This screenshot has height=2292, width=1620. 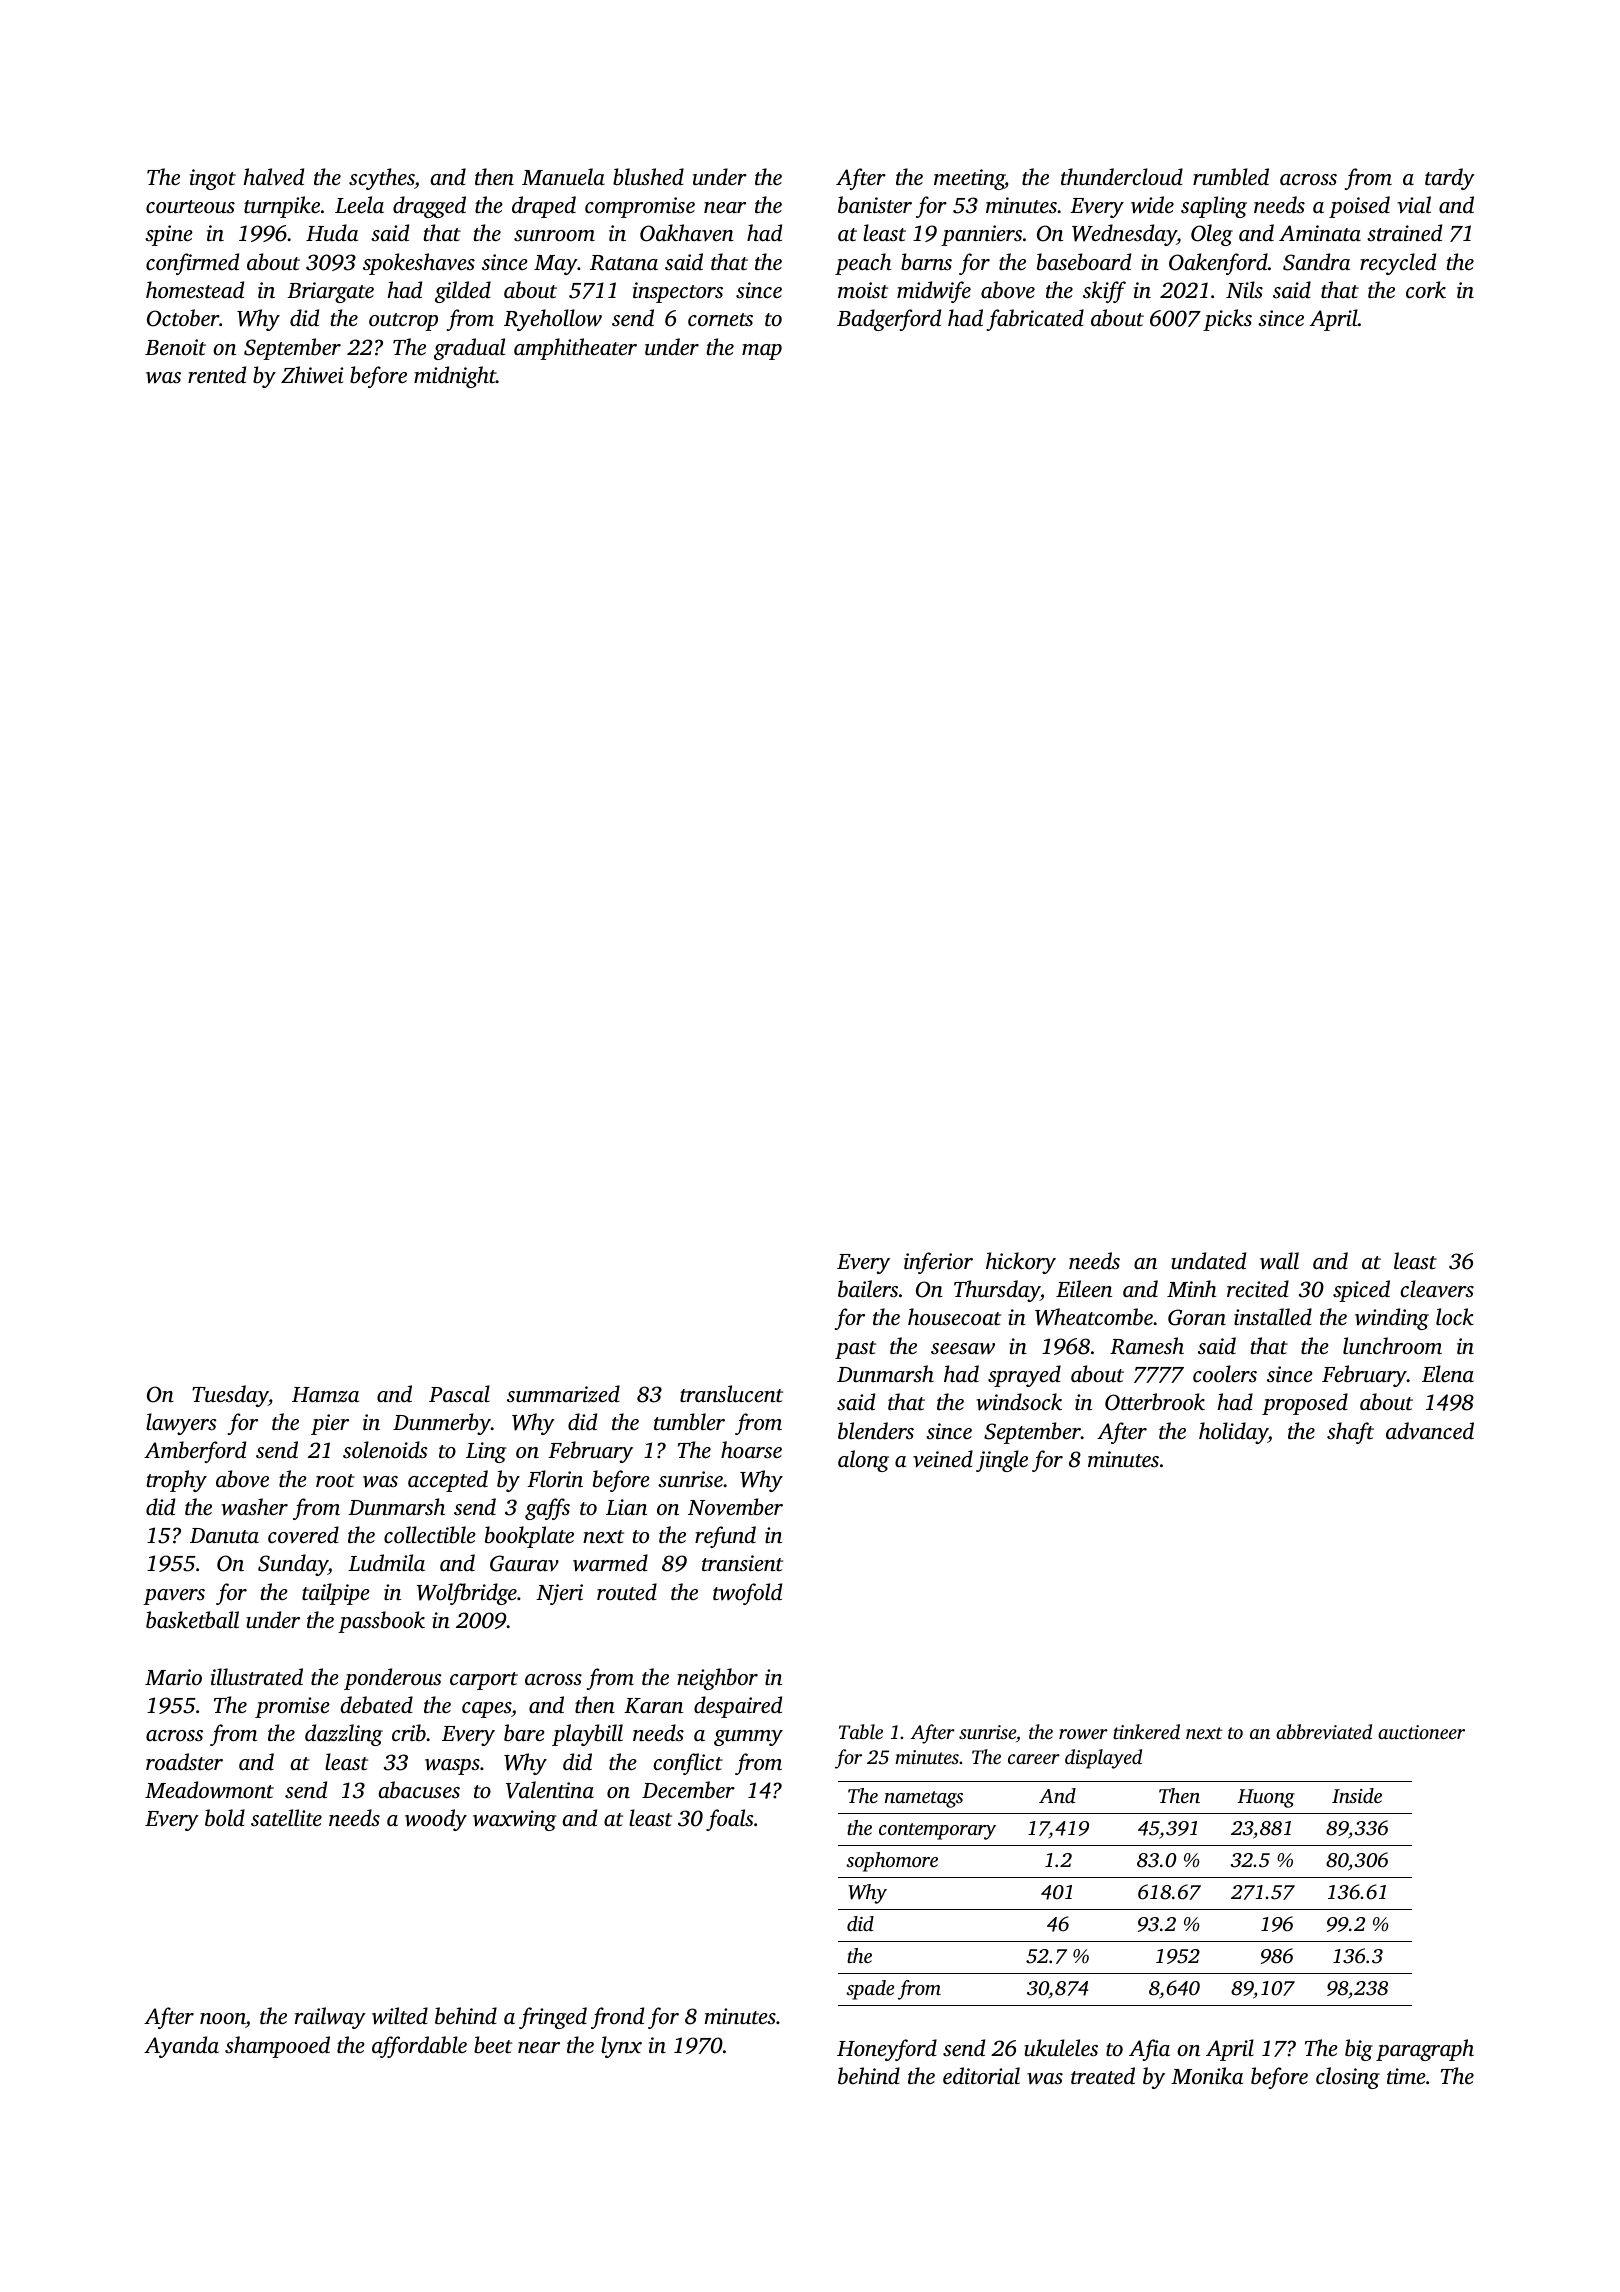 I want to click on cork, so click(x=1426, y=289).
